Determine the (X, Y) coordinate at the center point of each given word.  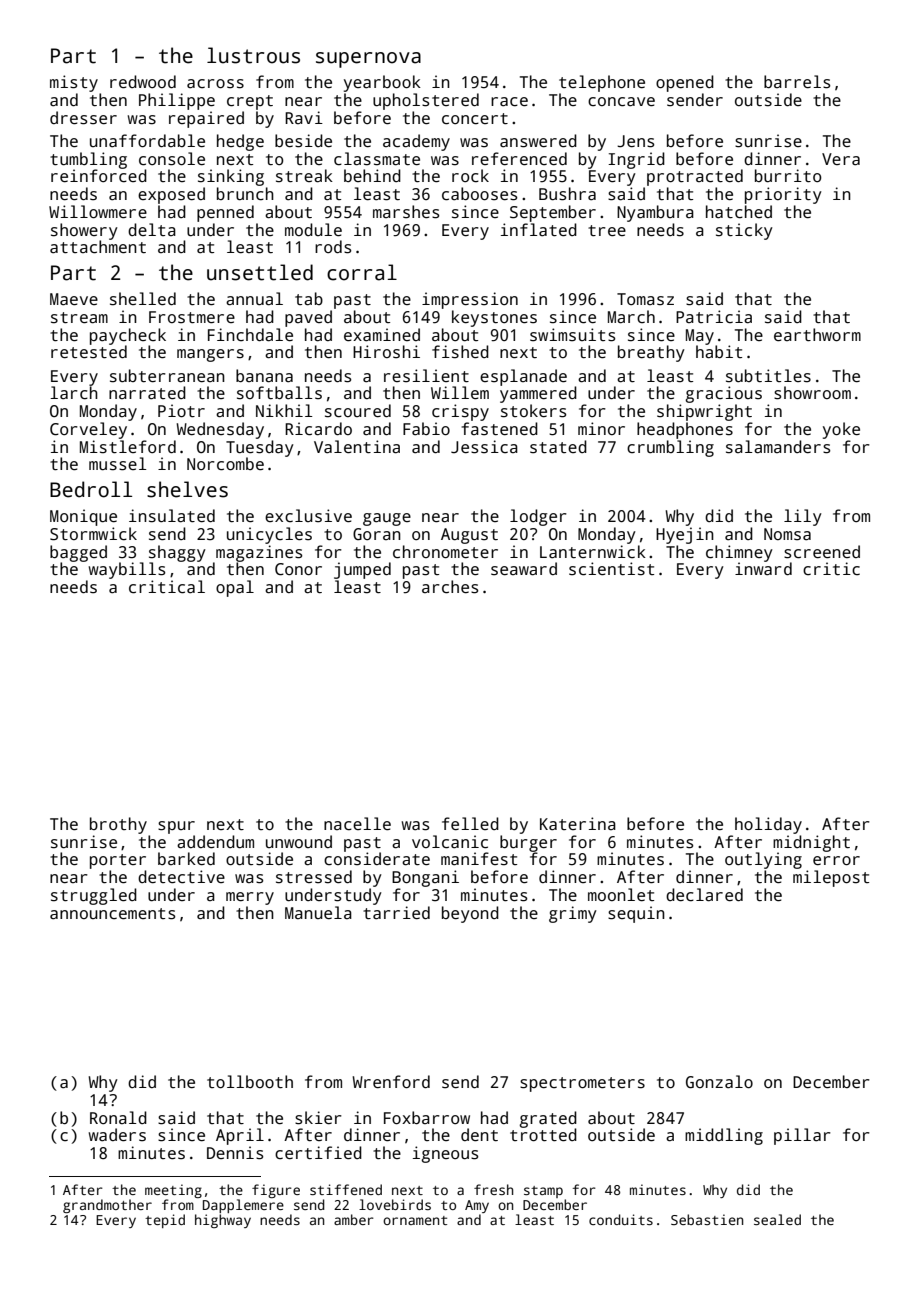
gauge (387, 519)
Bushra (567, 194)
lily (803, 517)
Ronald (118, 1117)
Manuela (318, 912)
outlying (763, 860)
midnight (811, 843)
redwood (143, 81)
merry (250, 898)
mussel (117, 464)
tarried (396, 913)
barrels (797, 82)
